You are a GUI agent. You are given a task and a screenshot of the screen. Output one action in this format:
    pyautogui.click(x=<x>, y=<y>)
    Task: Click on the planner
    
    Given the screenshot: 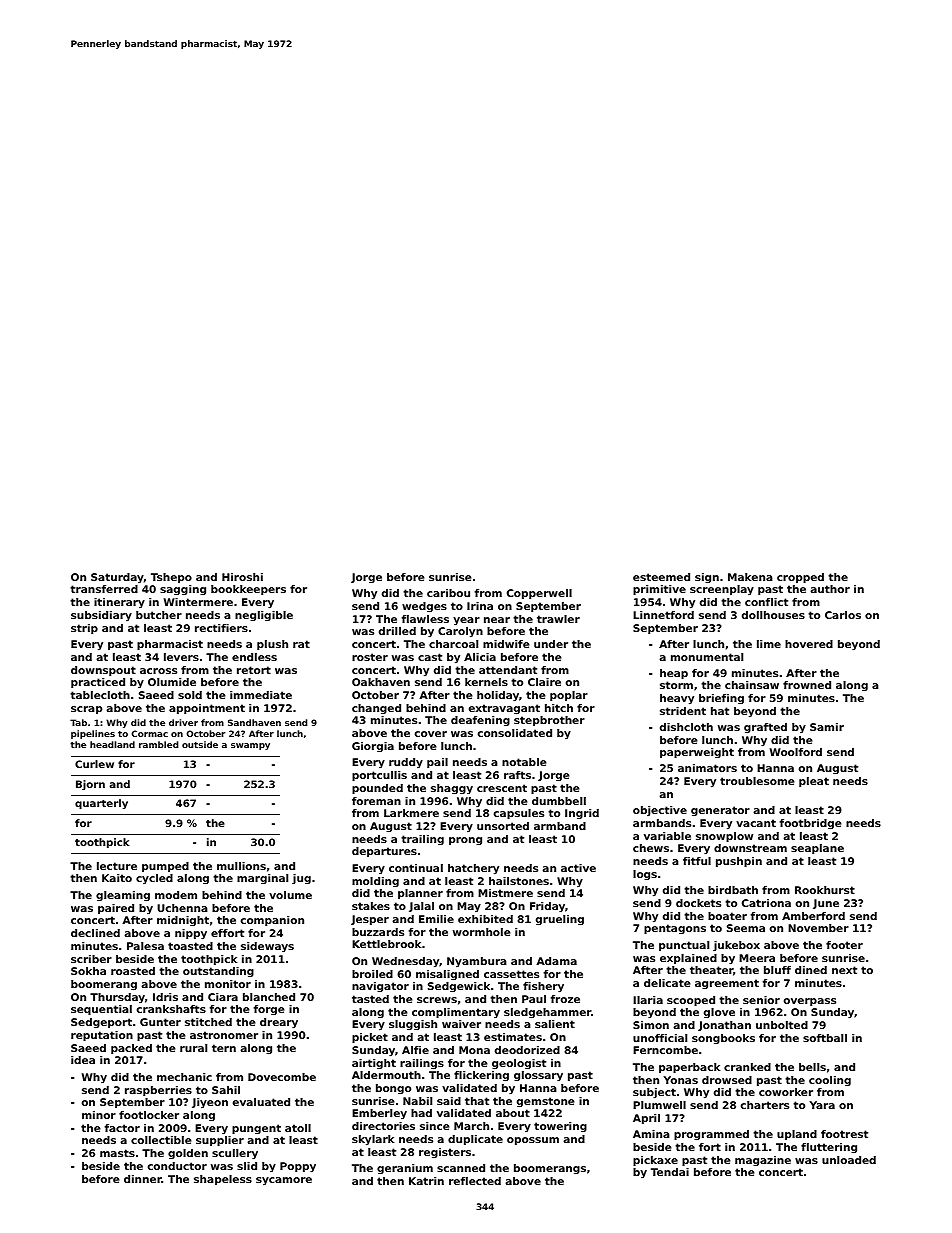 What is the action you would take?
    pyautogui.click(x=420, y=894)
